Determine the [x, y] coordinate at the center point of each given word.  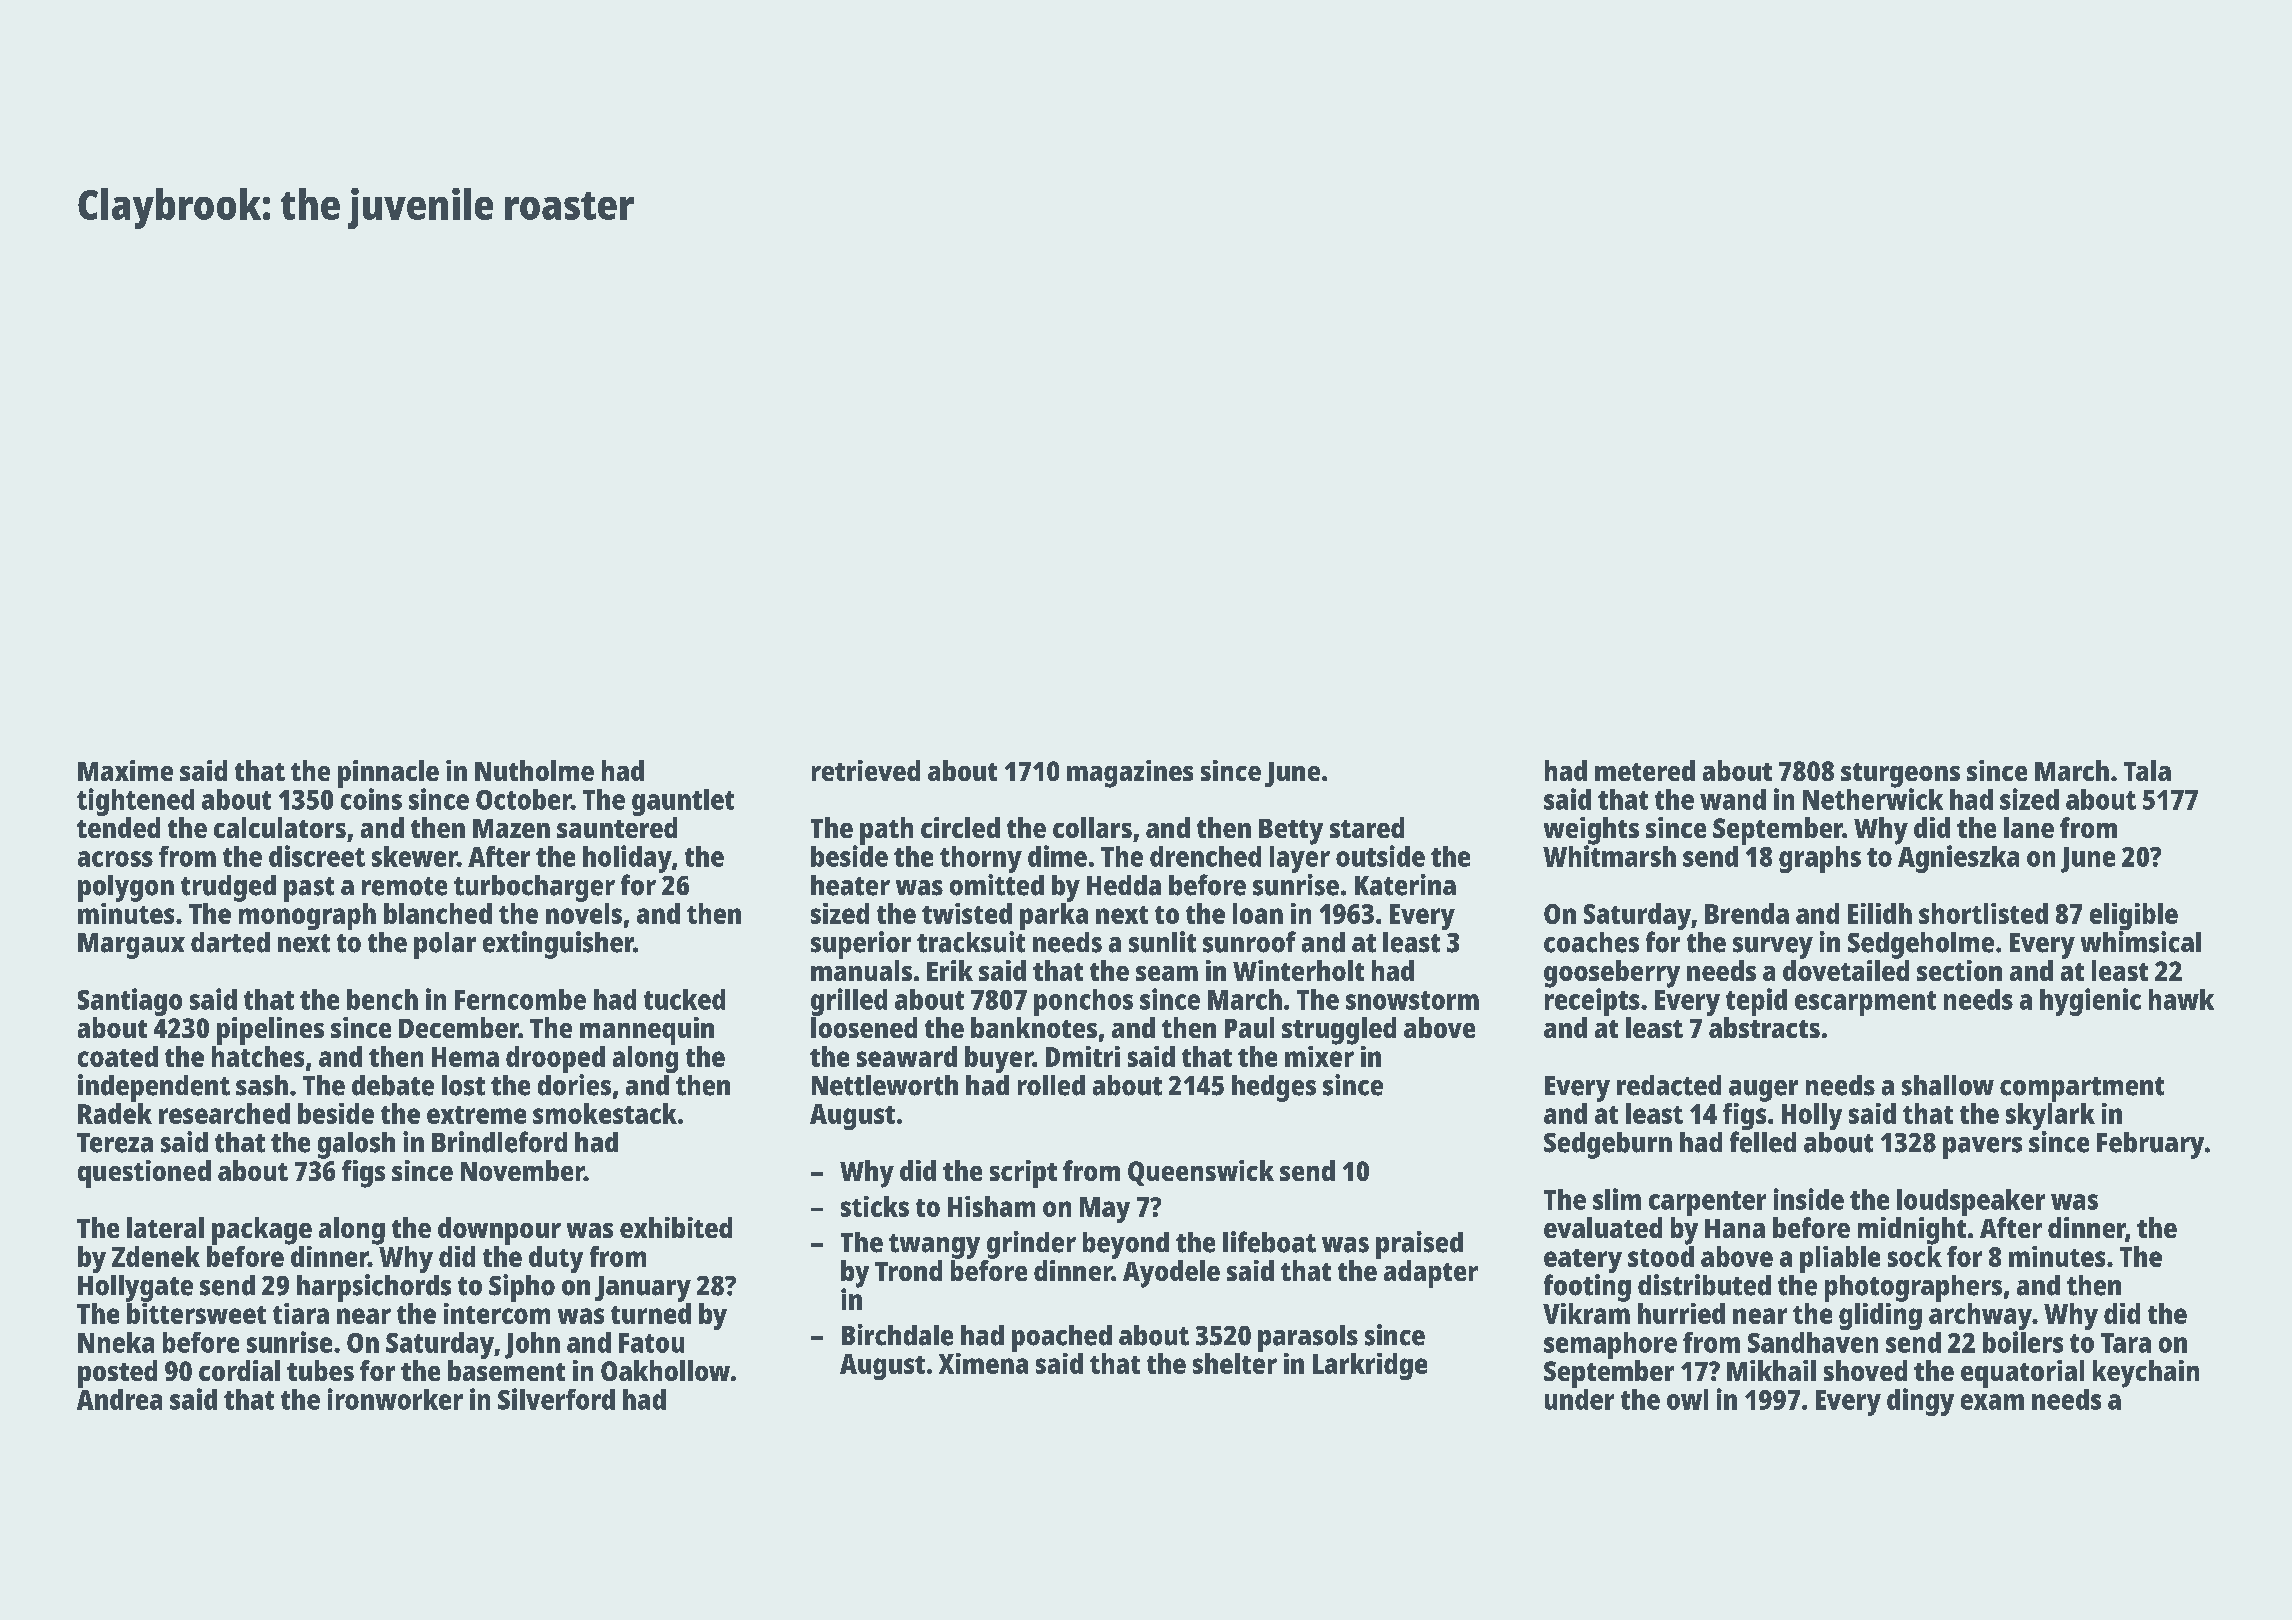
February [2150, 1145]
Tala [2147, 770]
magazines [1130, 774]
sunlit [1162, 942]
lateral [165, 1227]
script [1023, 1174]
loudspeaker [1971, 1202]
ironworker [395, 1399]
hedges [1274, 1088]
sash [262, 1085]
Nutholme [534, 770]
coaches [1591, 942]
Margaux [131, 946]
